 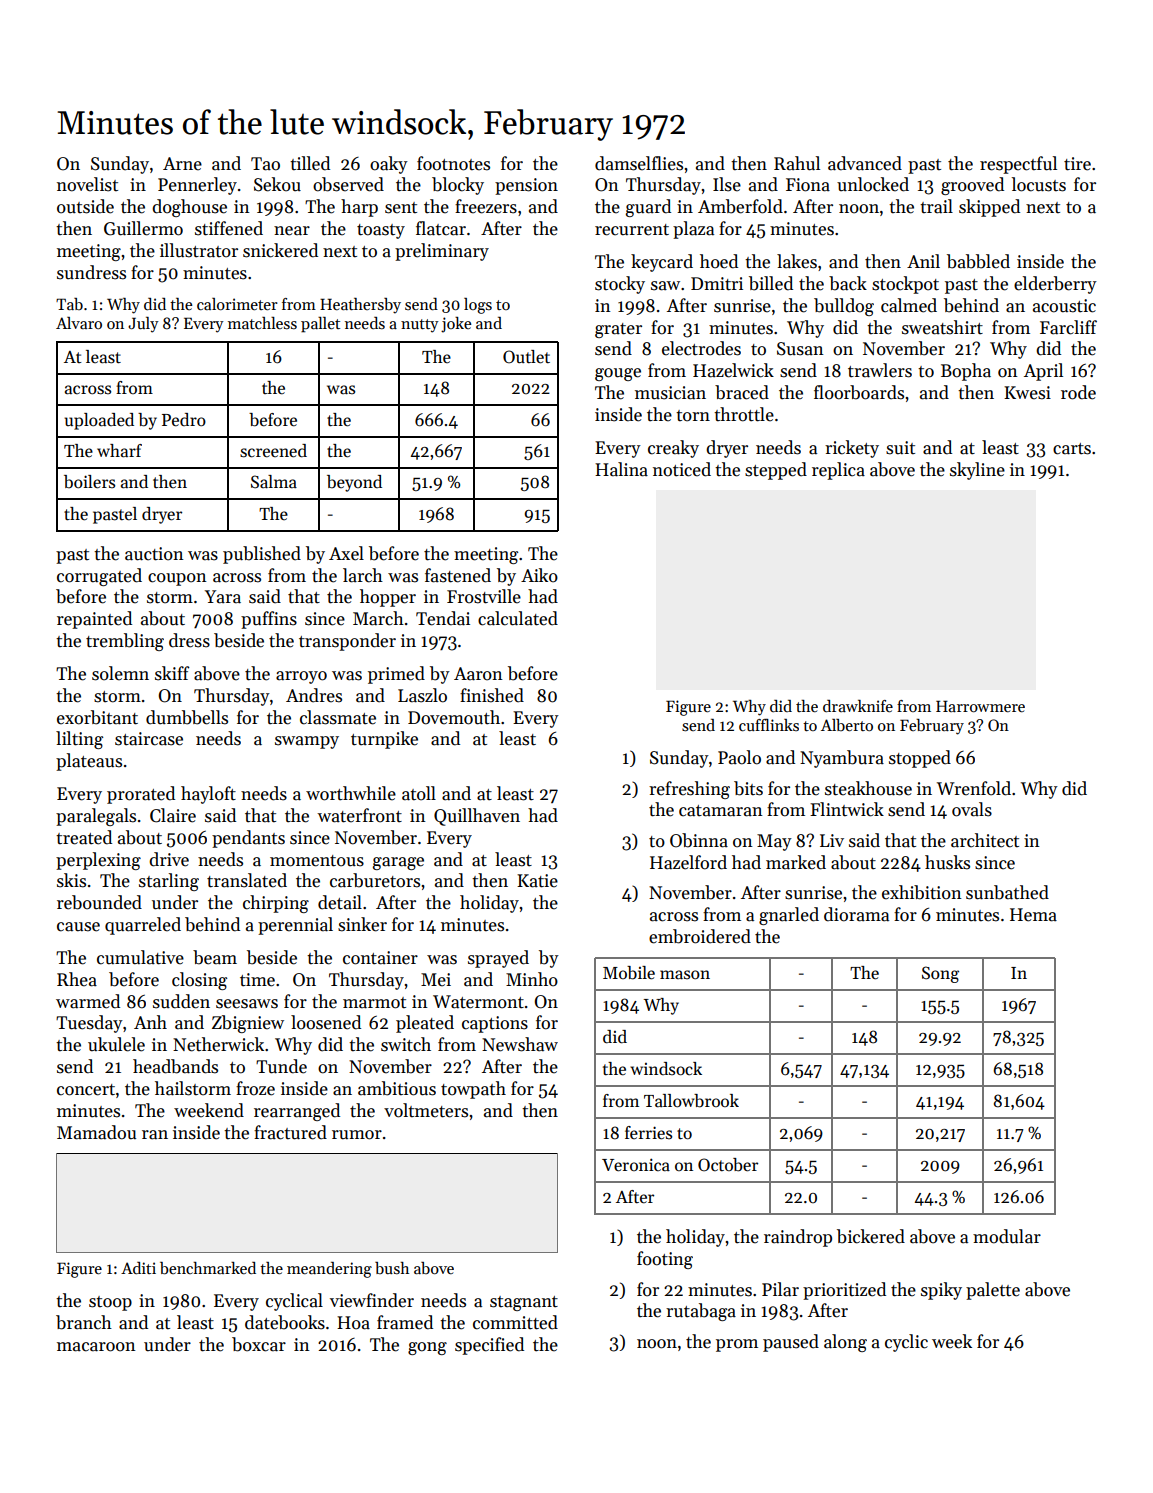 I want to click on recurrent, so click(x=632, y=230).
